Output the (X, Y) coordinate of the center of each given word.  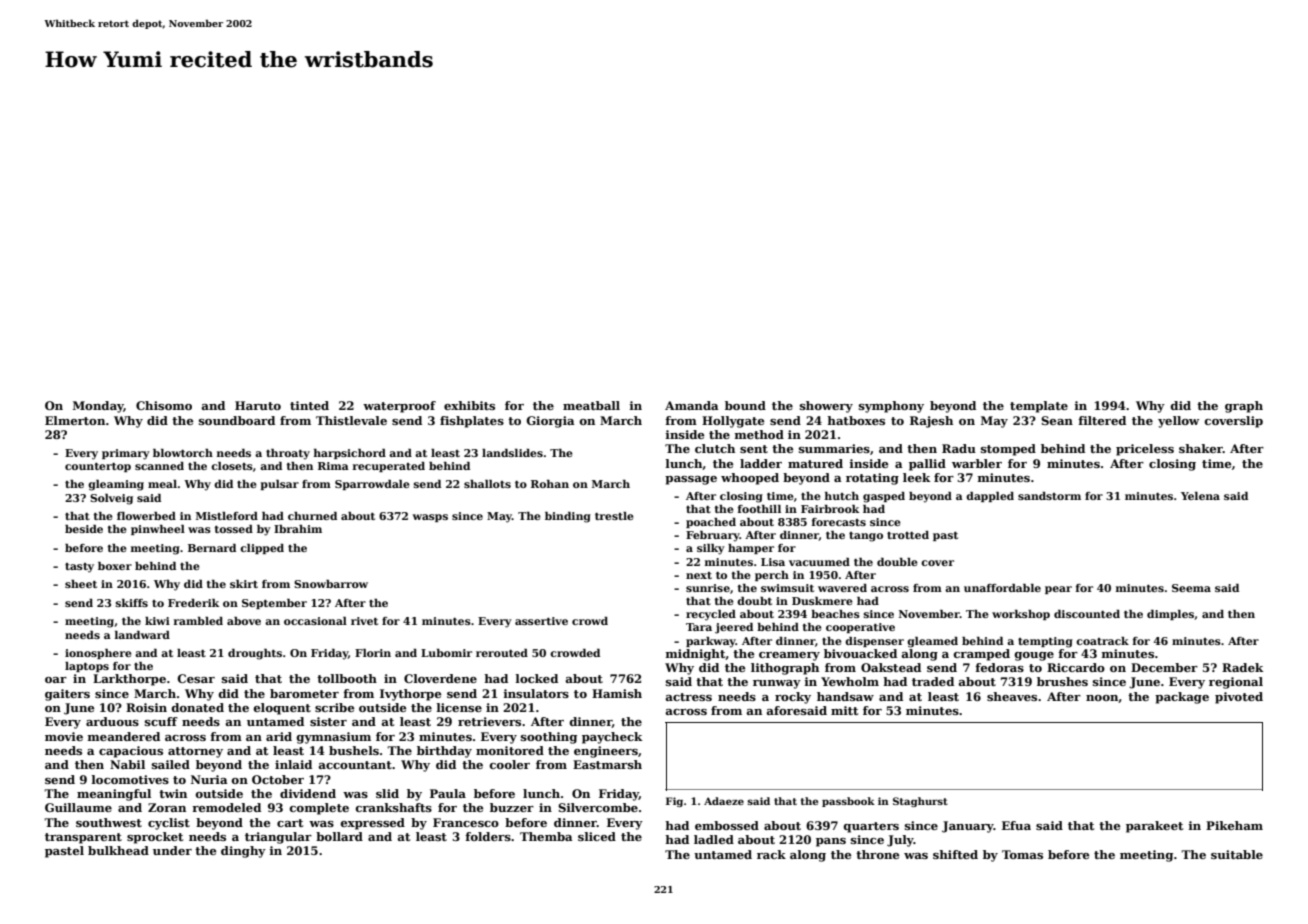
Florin (373, 653)
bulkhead (118, 850)
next (699, 575)
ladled (714, 839)
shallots (487, 484)
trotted (908, 535)
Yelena (1200, 496)
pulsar (280, 485)
